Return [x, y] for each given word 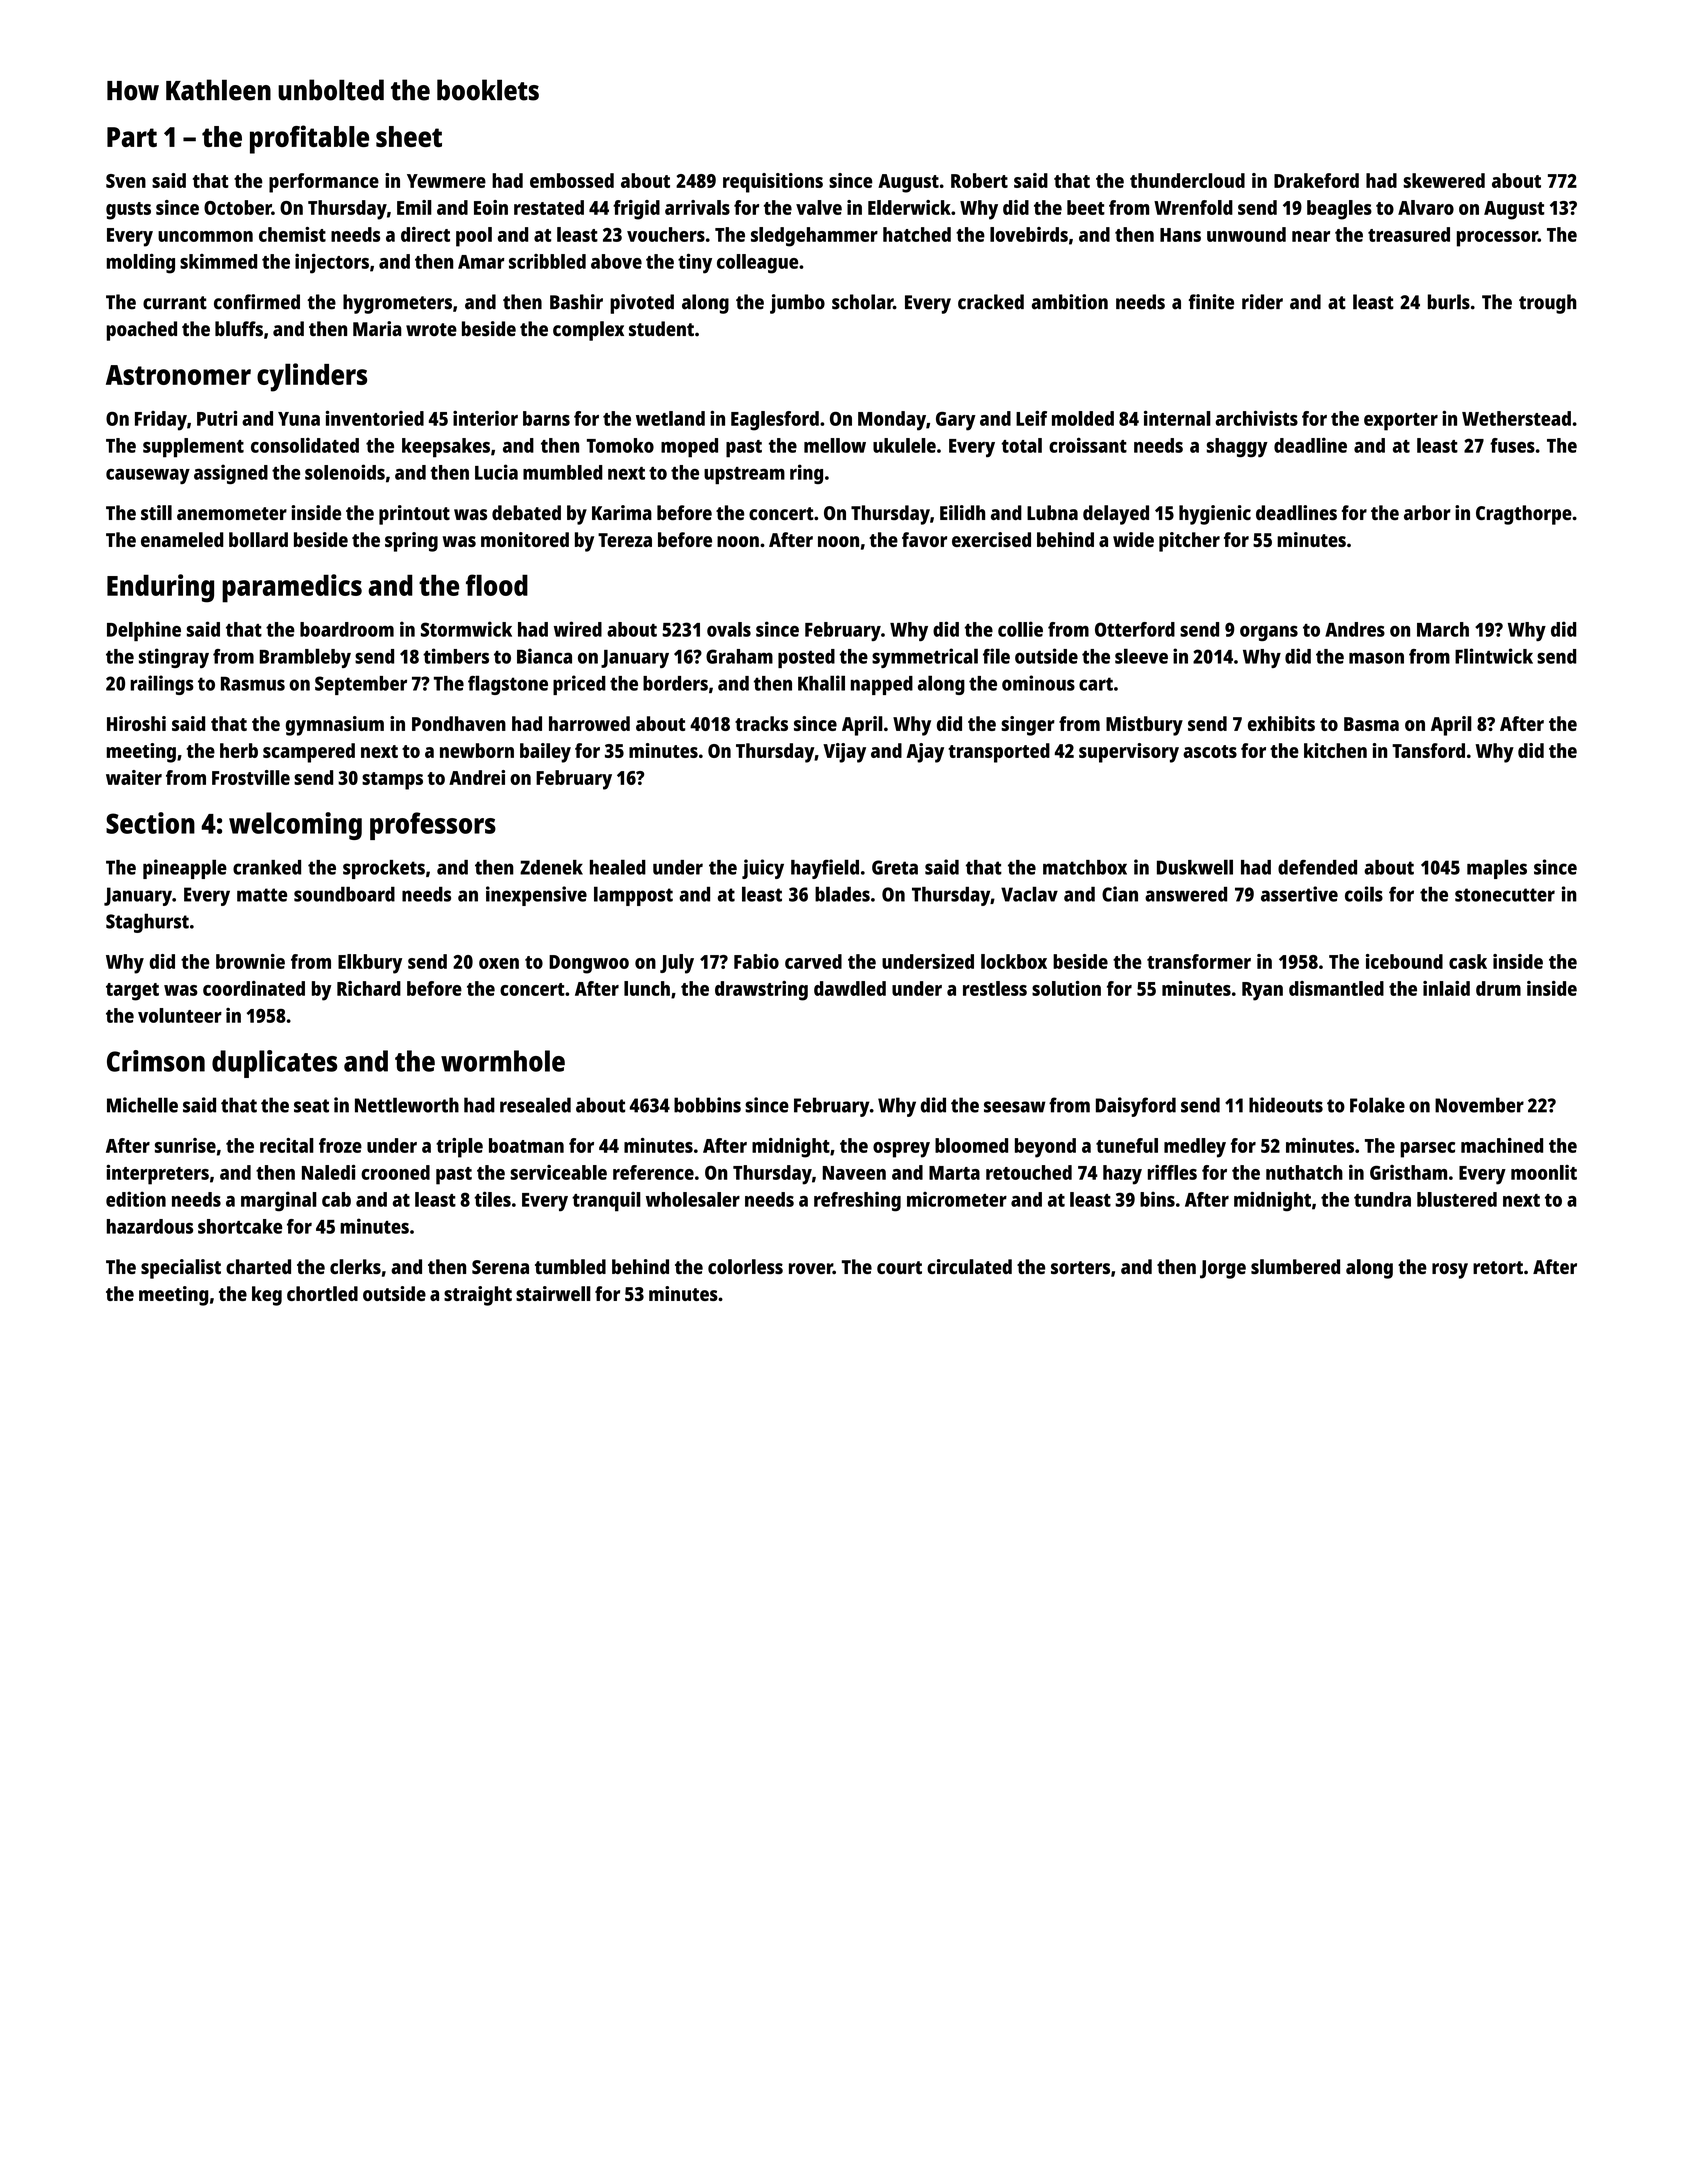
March [1443, 629]
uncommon [205, 236]
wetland [670, 418]
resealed [535, 1105]
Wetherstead [1516, 418]
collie [1020, 629]
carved [813, 961]
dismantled [1336, 988]
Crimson [156, 1061]
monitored [525, 539]
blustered [1457, 1199]
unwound [1246, 234]
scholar [862, 302]
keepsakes [446, 448]
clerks [355, 1266]
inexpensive [536, 896]
